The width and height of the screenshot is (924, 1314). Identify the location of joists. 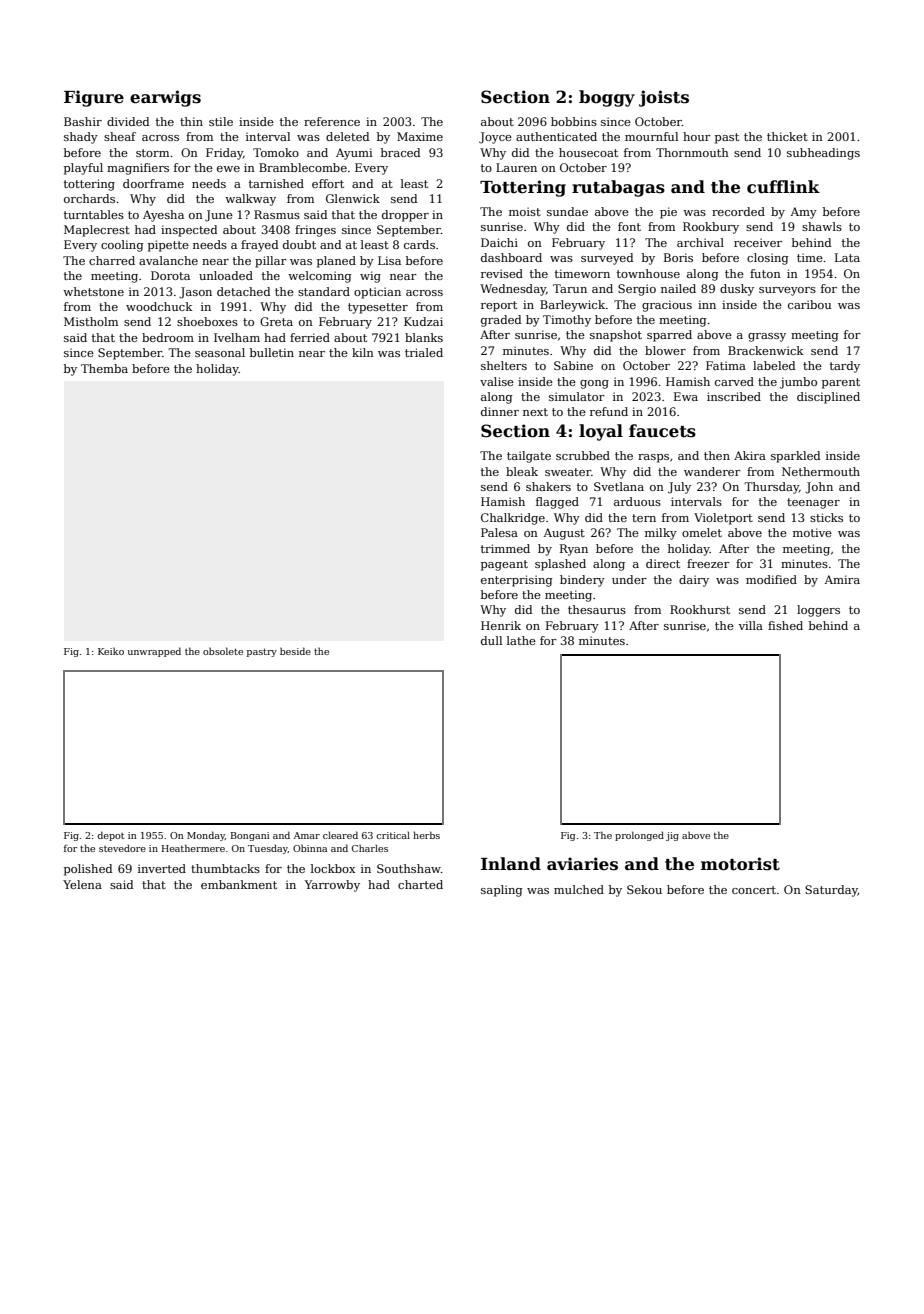
(664, 98).
